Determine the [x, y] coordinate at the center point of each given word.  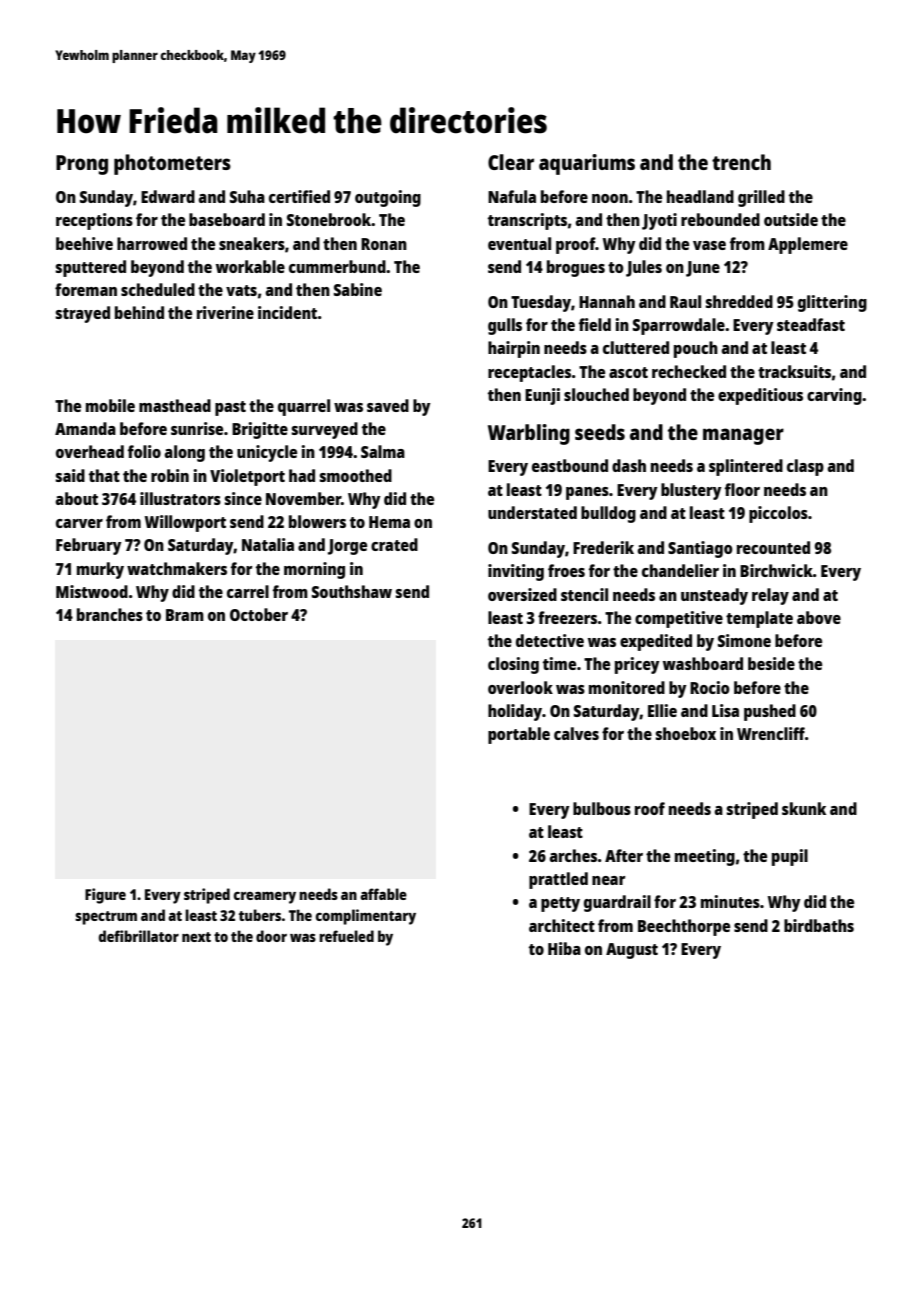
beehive [84, 243]
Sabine [358, 289]
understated [532, 512]
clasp [805, 467]
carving [834, 396]
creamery [265, 897]
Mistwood [92, 591]
